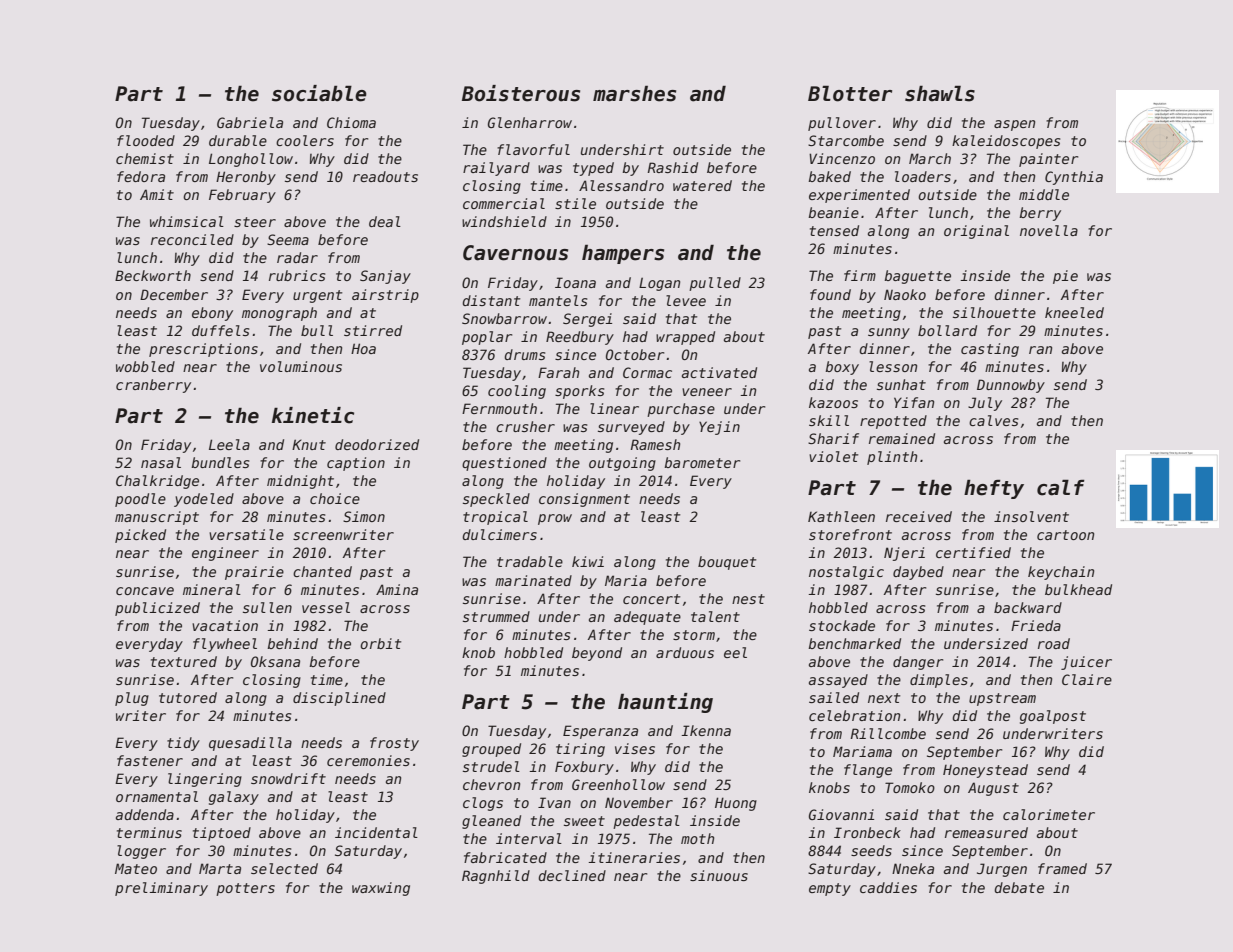  Describe the element at coordinates (976, 232) in the screenshot. I see `original` at that location.
